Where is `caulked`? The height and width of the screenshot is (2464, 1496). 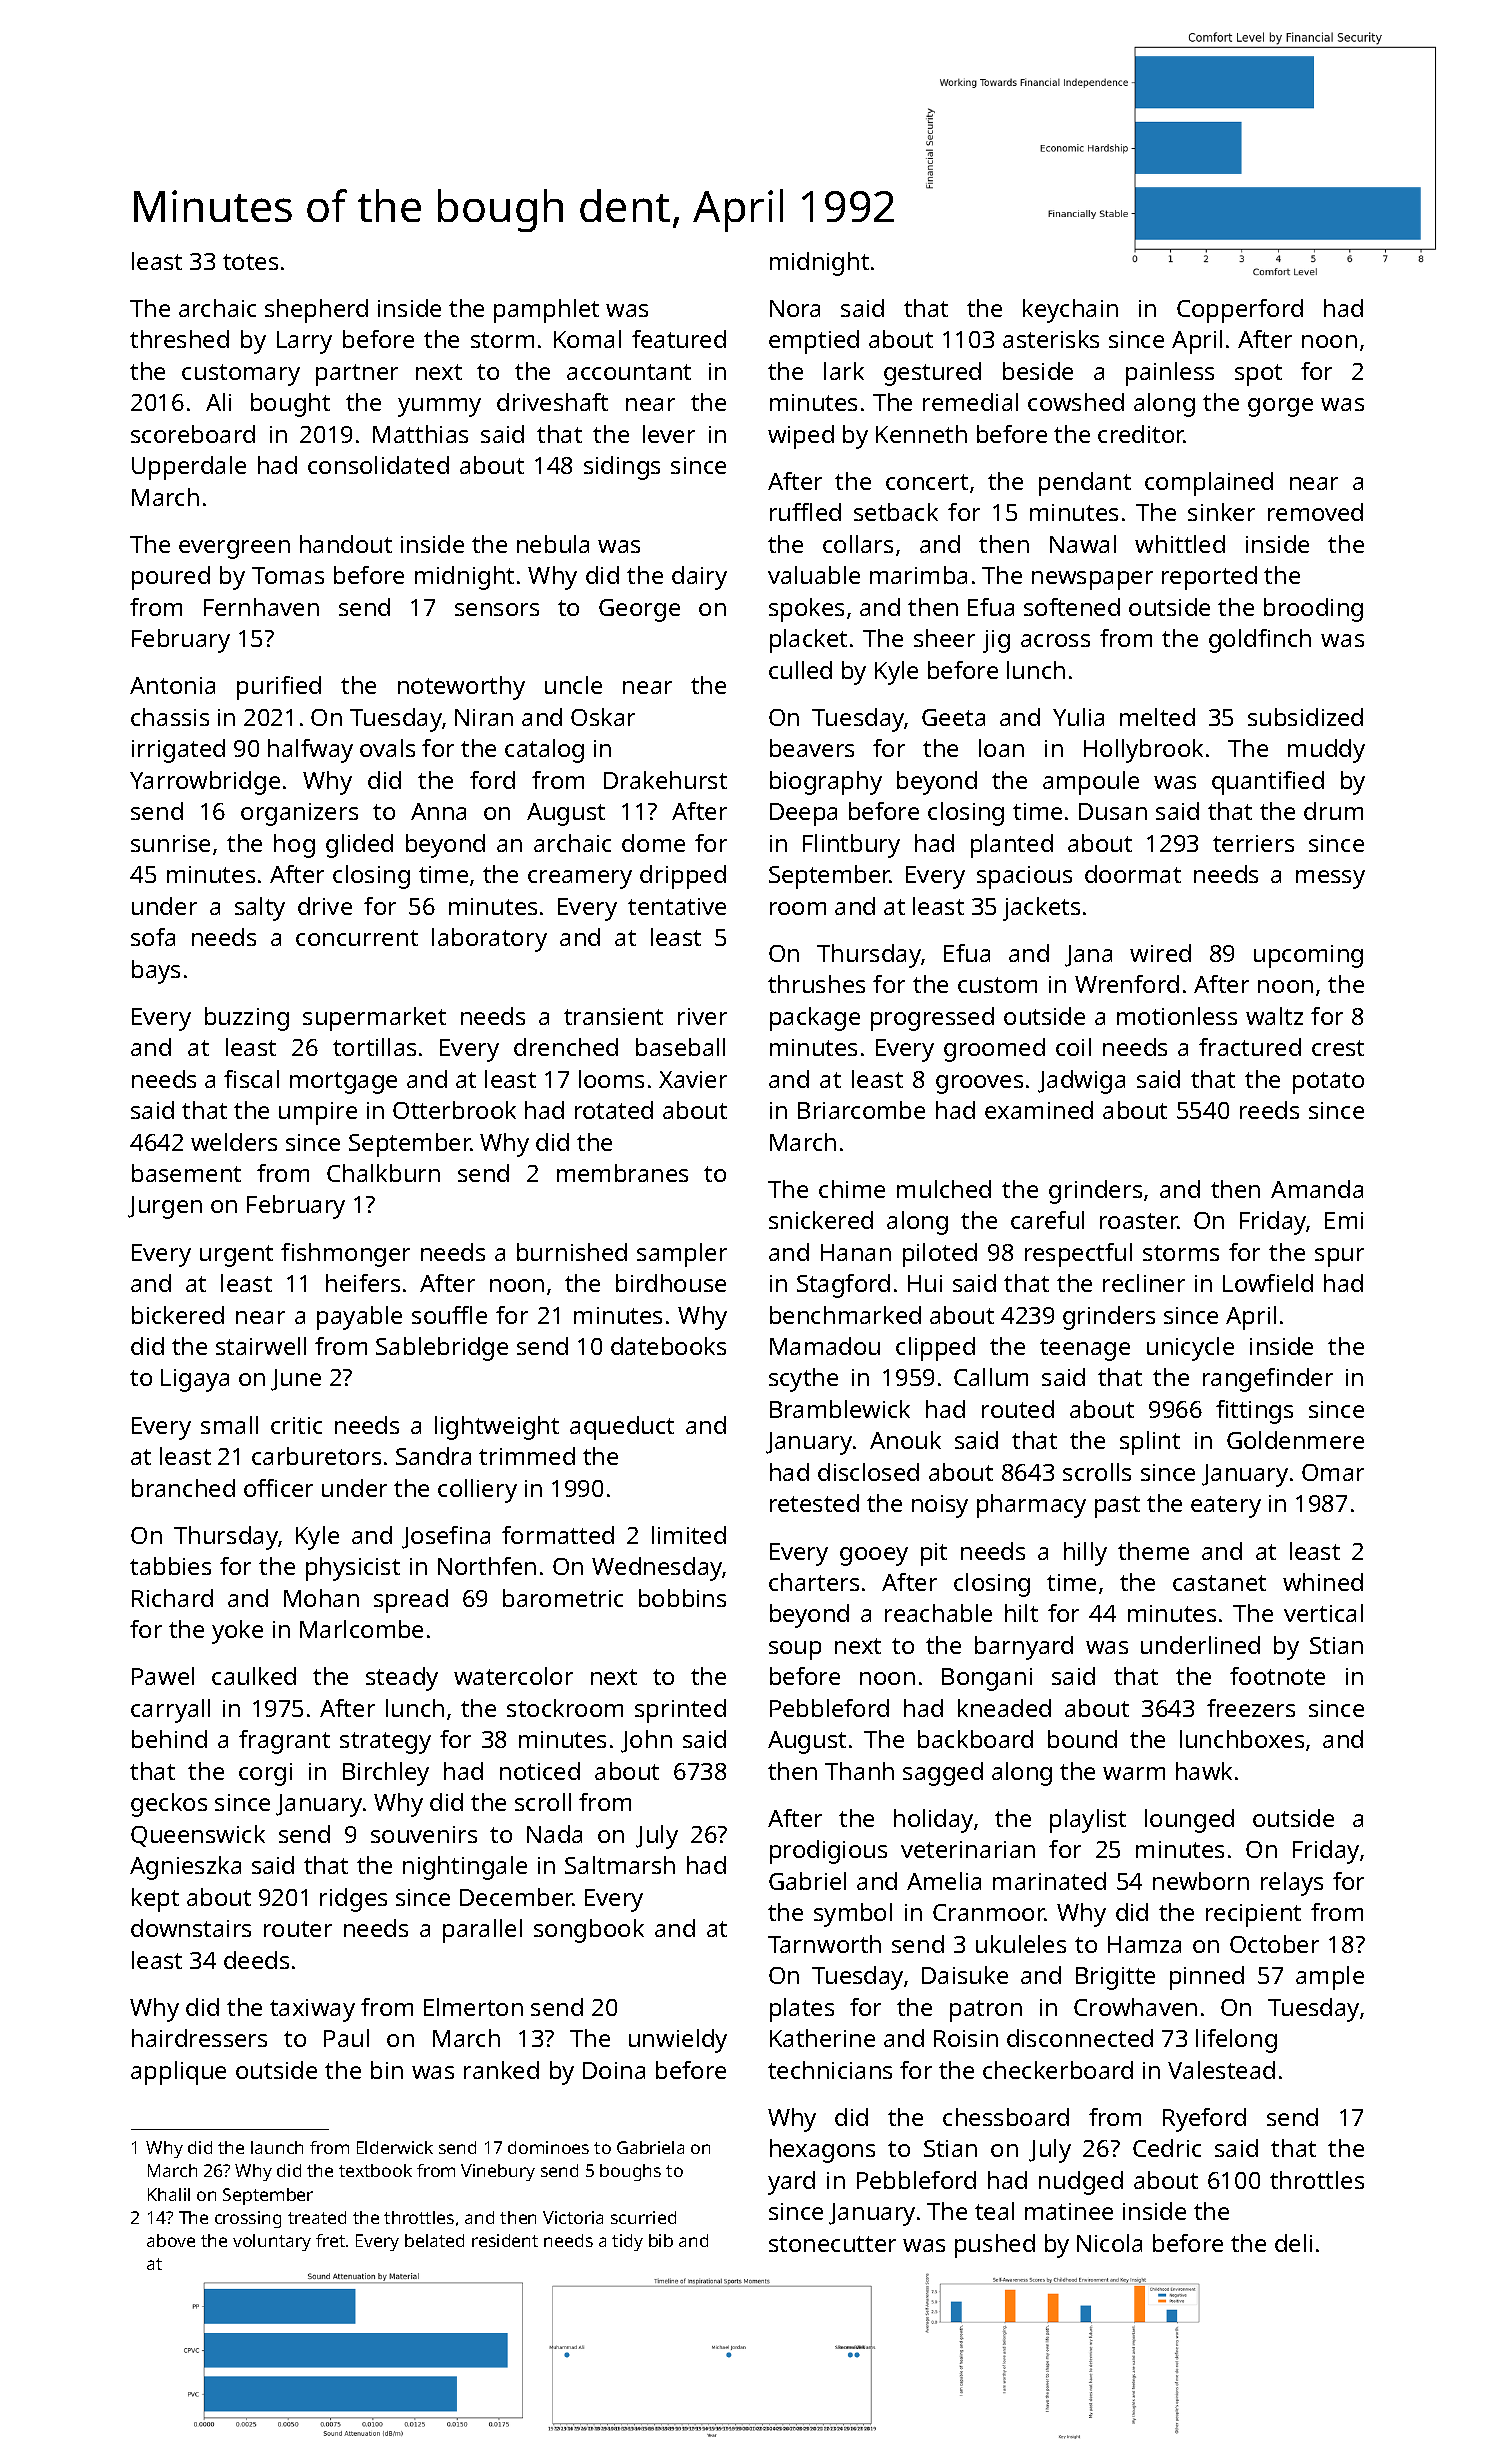
caulked is located at coordinates (254, 1676).
